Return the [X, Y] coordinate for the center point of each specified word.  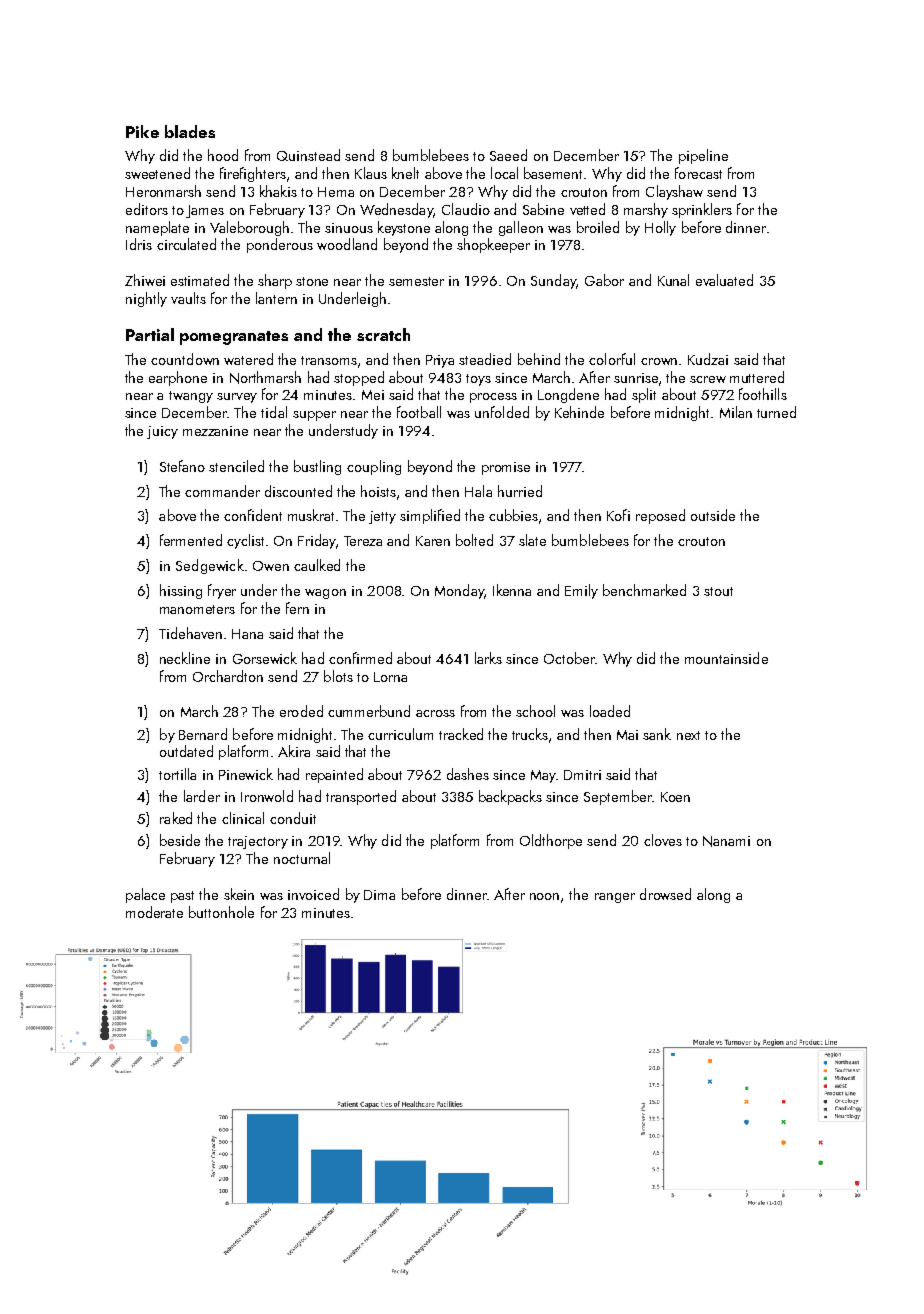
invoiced [313, 894]
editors [147, 209]
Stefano [182, 466]
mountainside [726, 658]
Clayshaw [674, 192]
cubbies [513, 515]
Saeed [508, 155]
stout [718, 591]
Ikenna [512, 590]
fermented [191, 540]
